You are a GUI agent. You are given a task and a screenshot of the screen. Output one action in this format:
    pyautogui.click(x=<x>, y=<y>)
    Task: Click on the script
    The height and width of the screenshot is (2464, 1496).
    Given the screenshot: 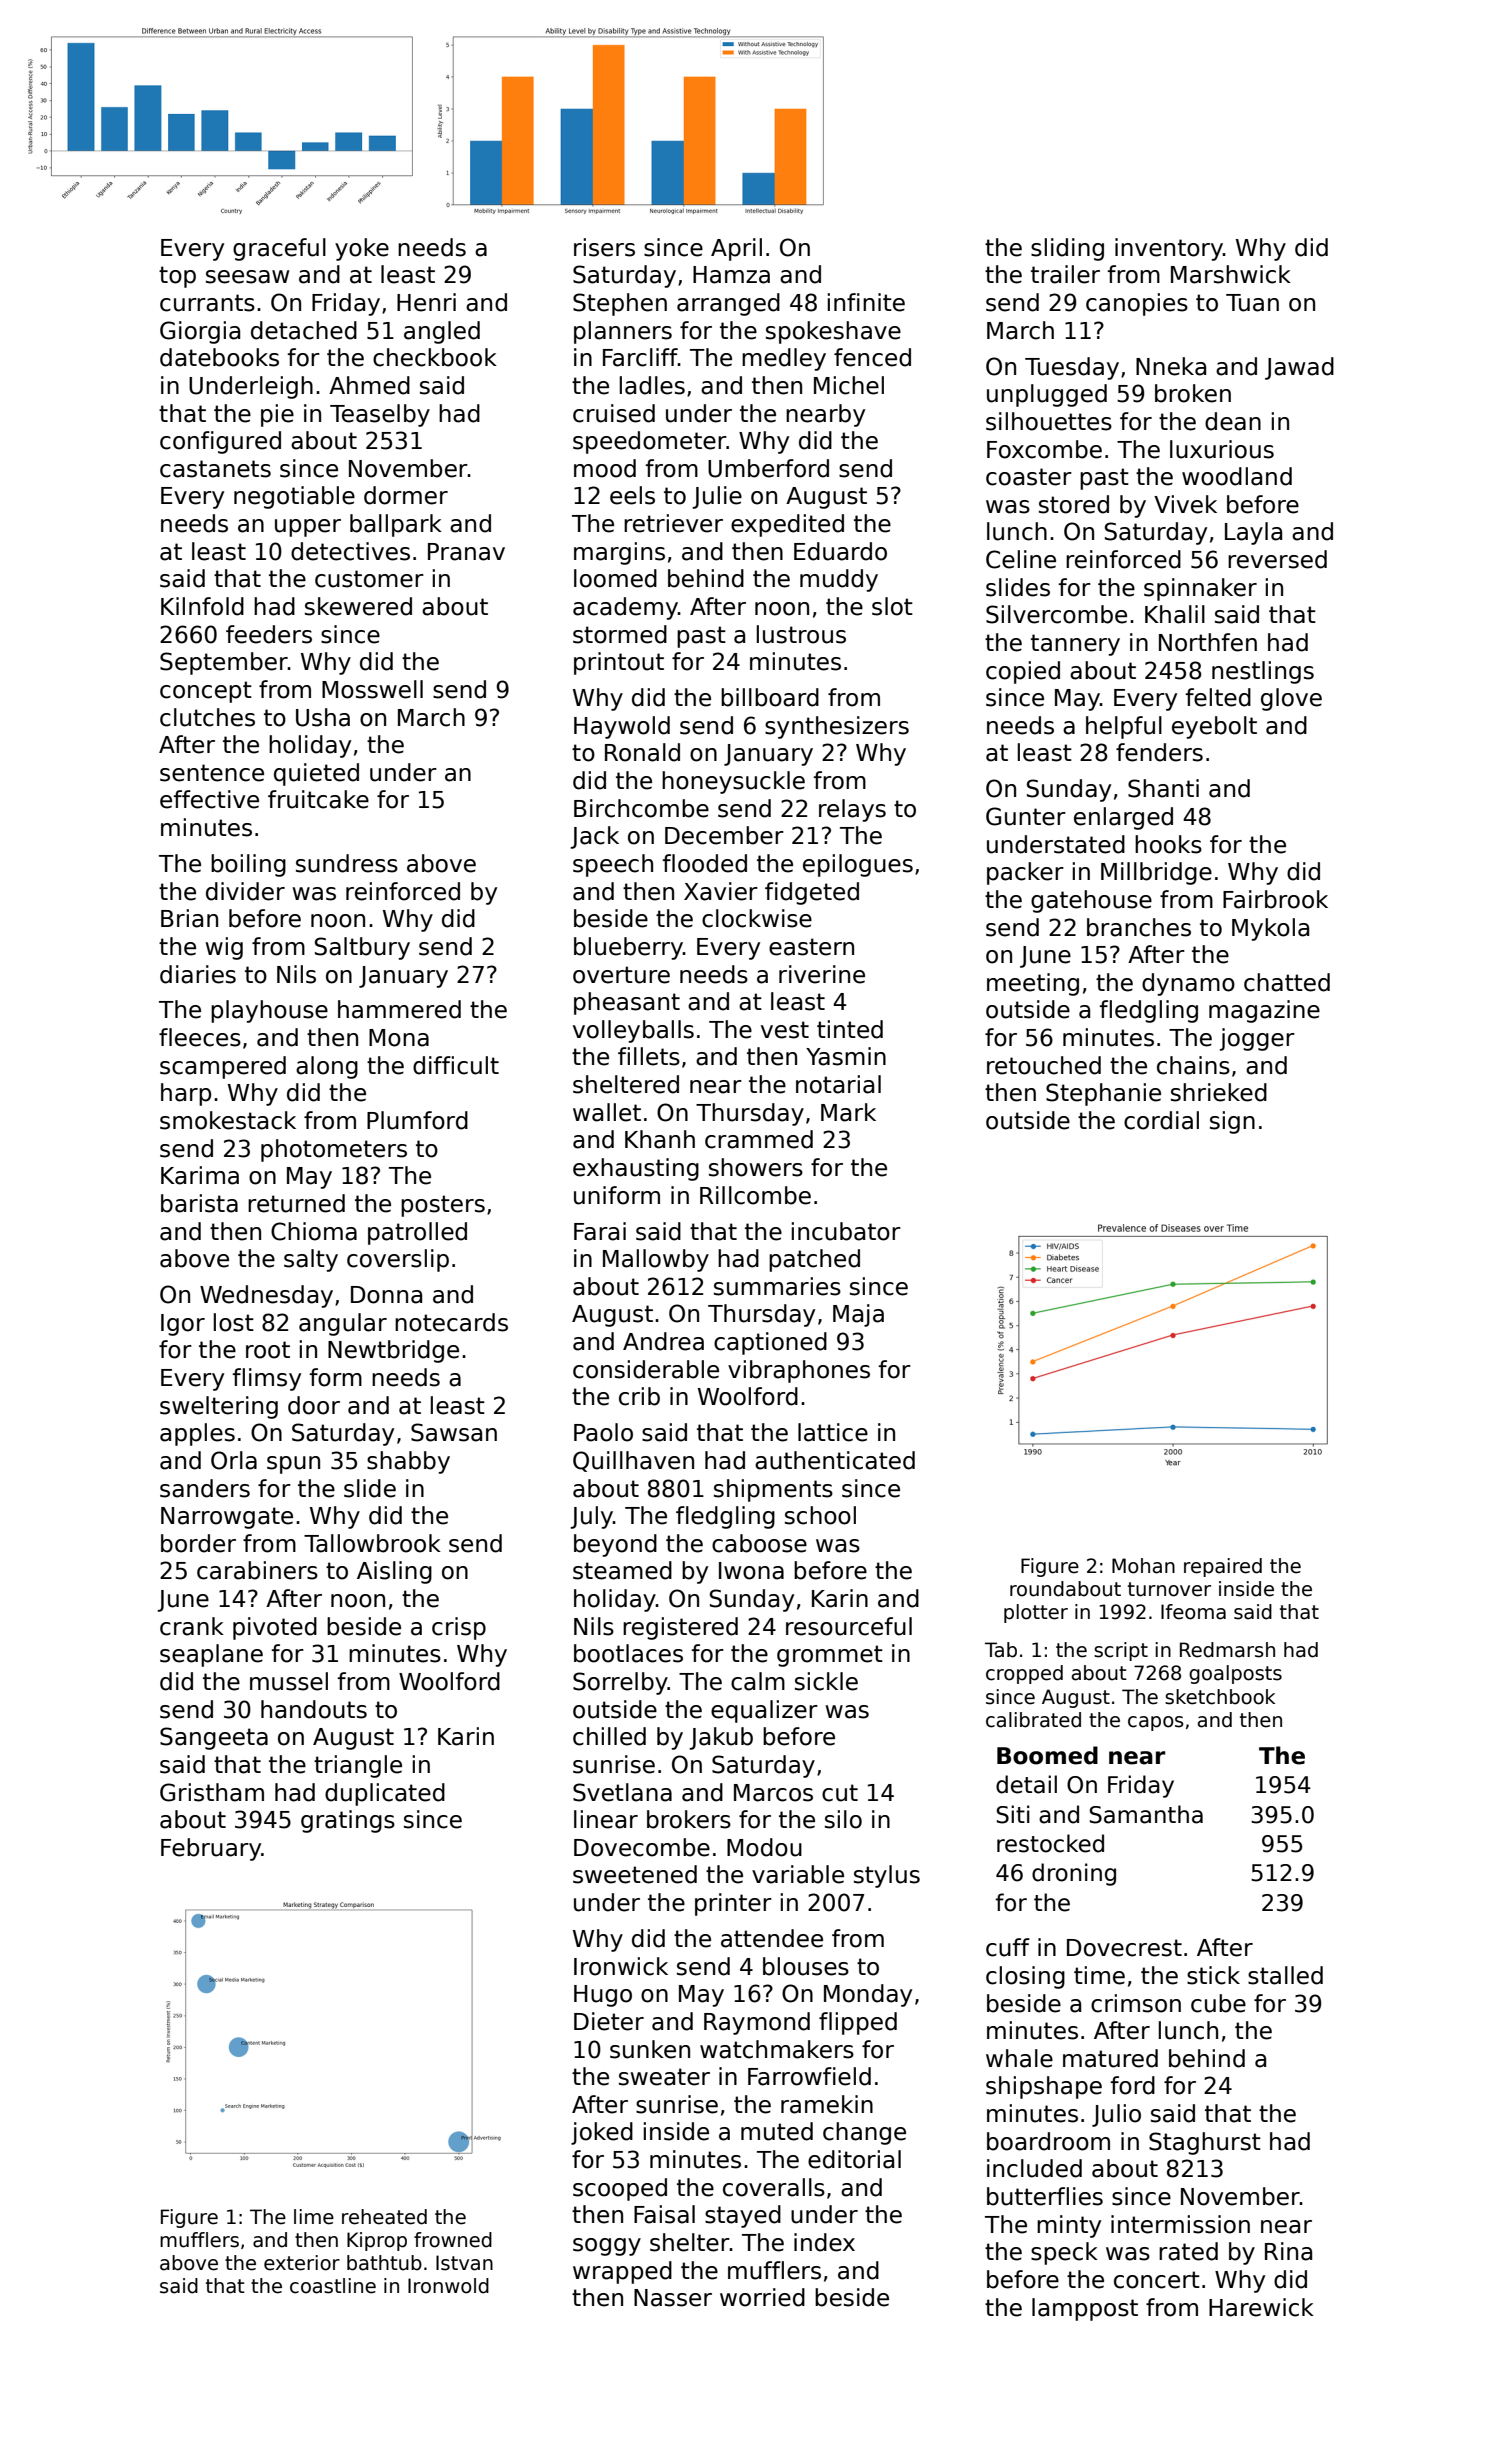 What is the action you would take?
    pyautogui.click(x=1121, y=1651)
